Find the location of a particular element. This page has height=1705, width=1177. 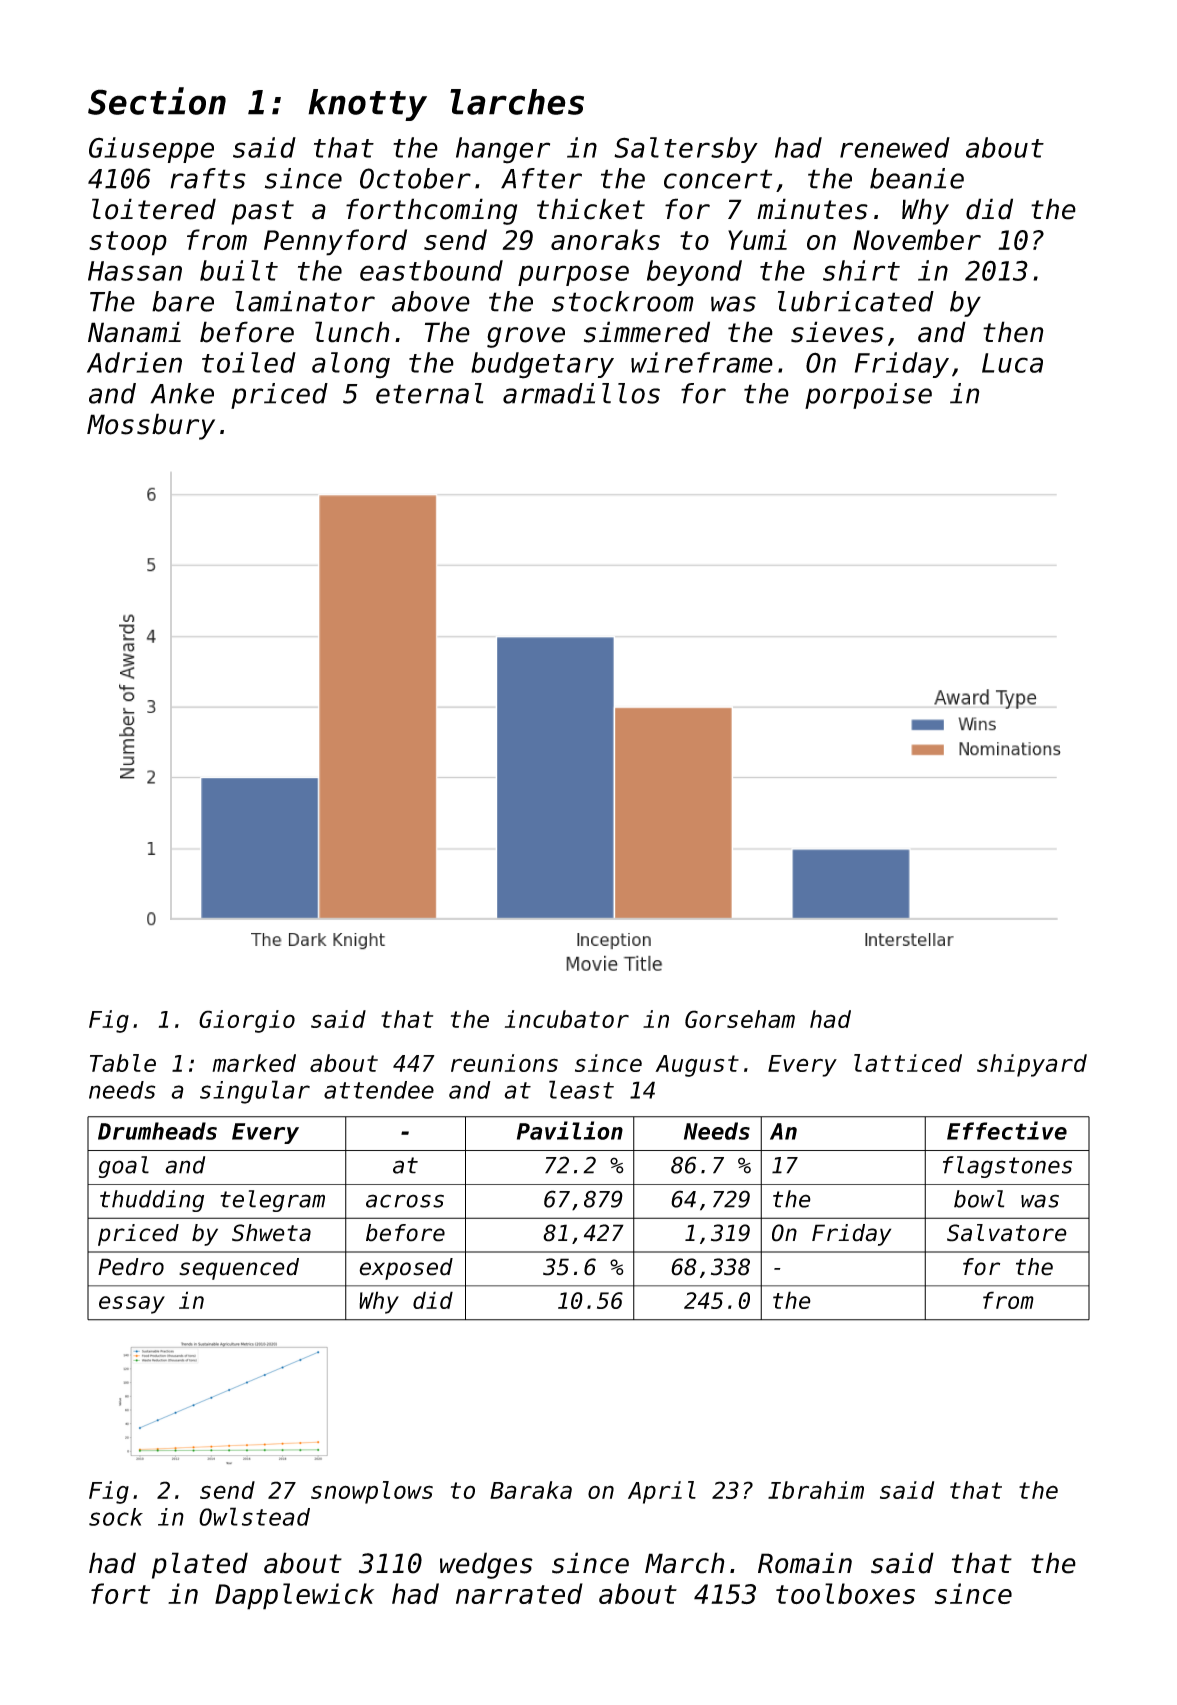

wireframe is located at coordinates (702, 362).
